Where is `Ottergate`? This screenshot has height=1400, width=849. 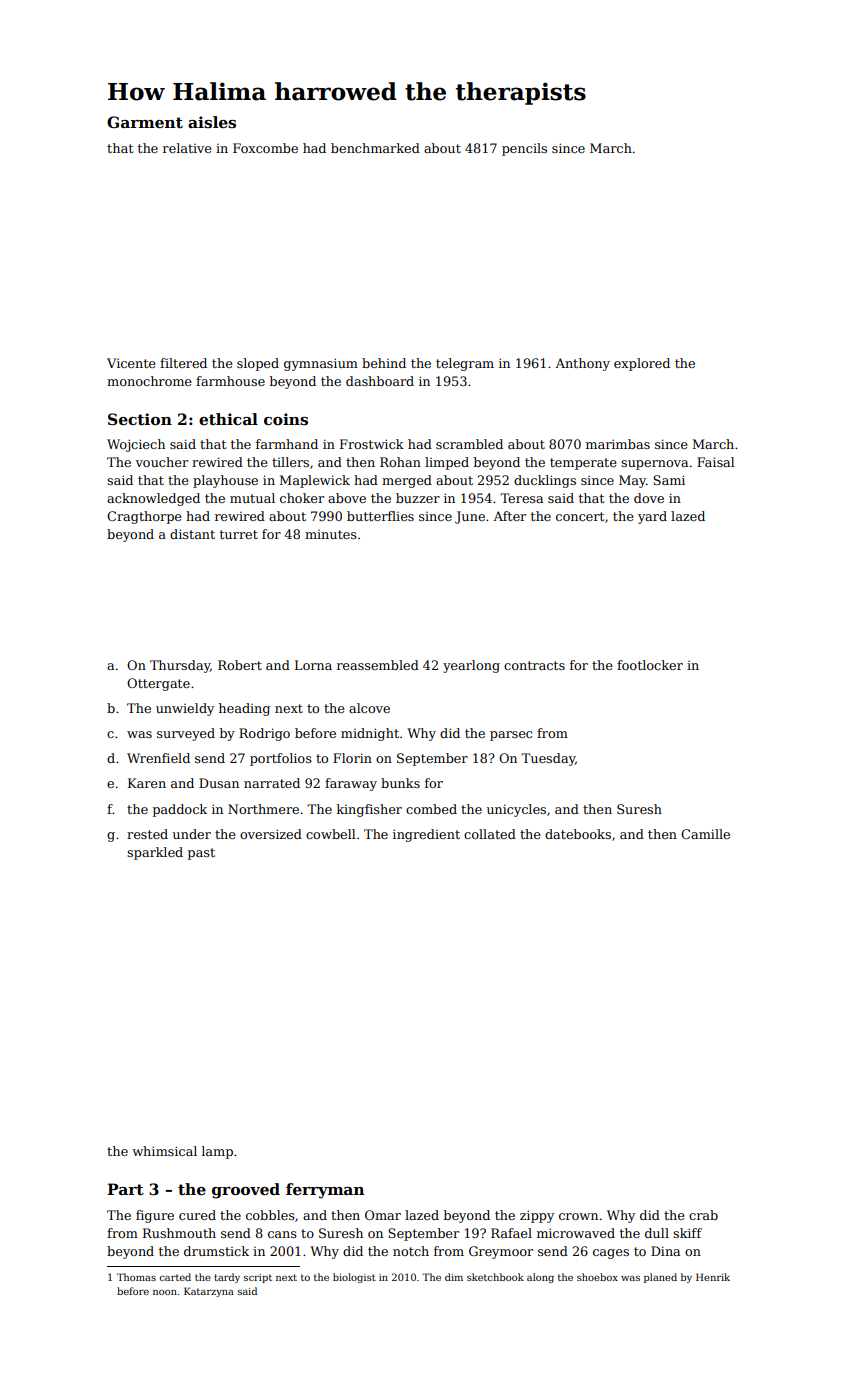
Ottergate is located at coordinates (158, 684).
